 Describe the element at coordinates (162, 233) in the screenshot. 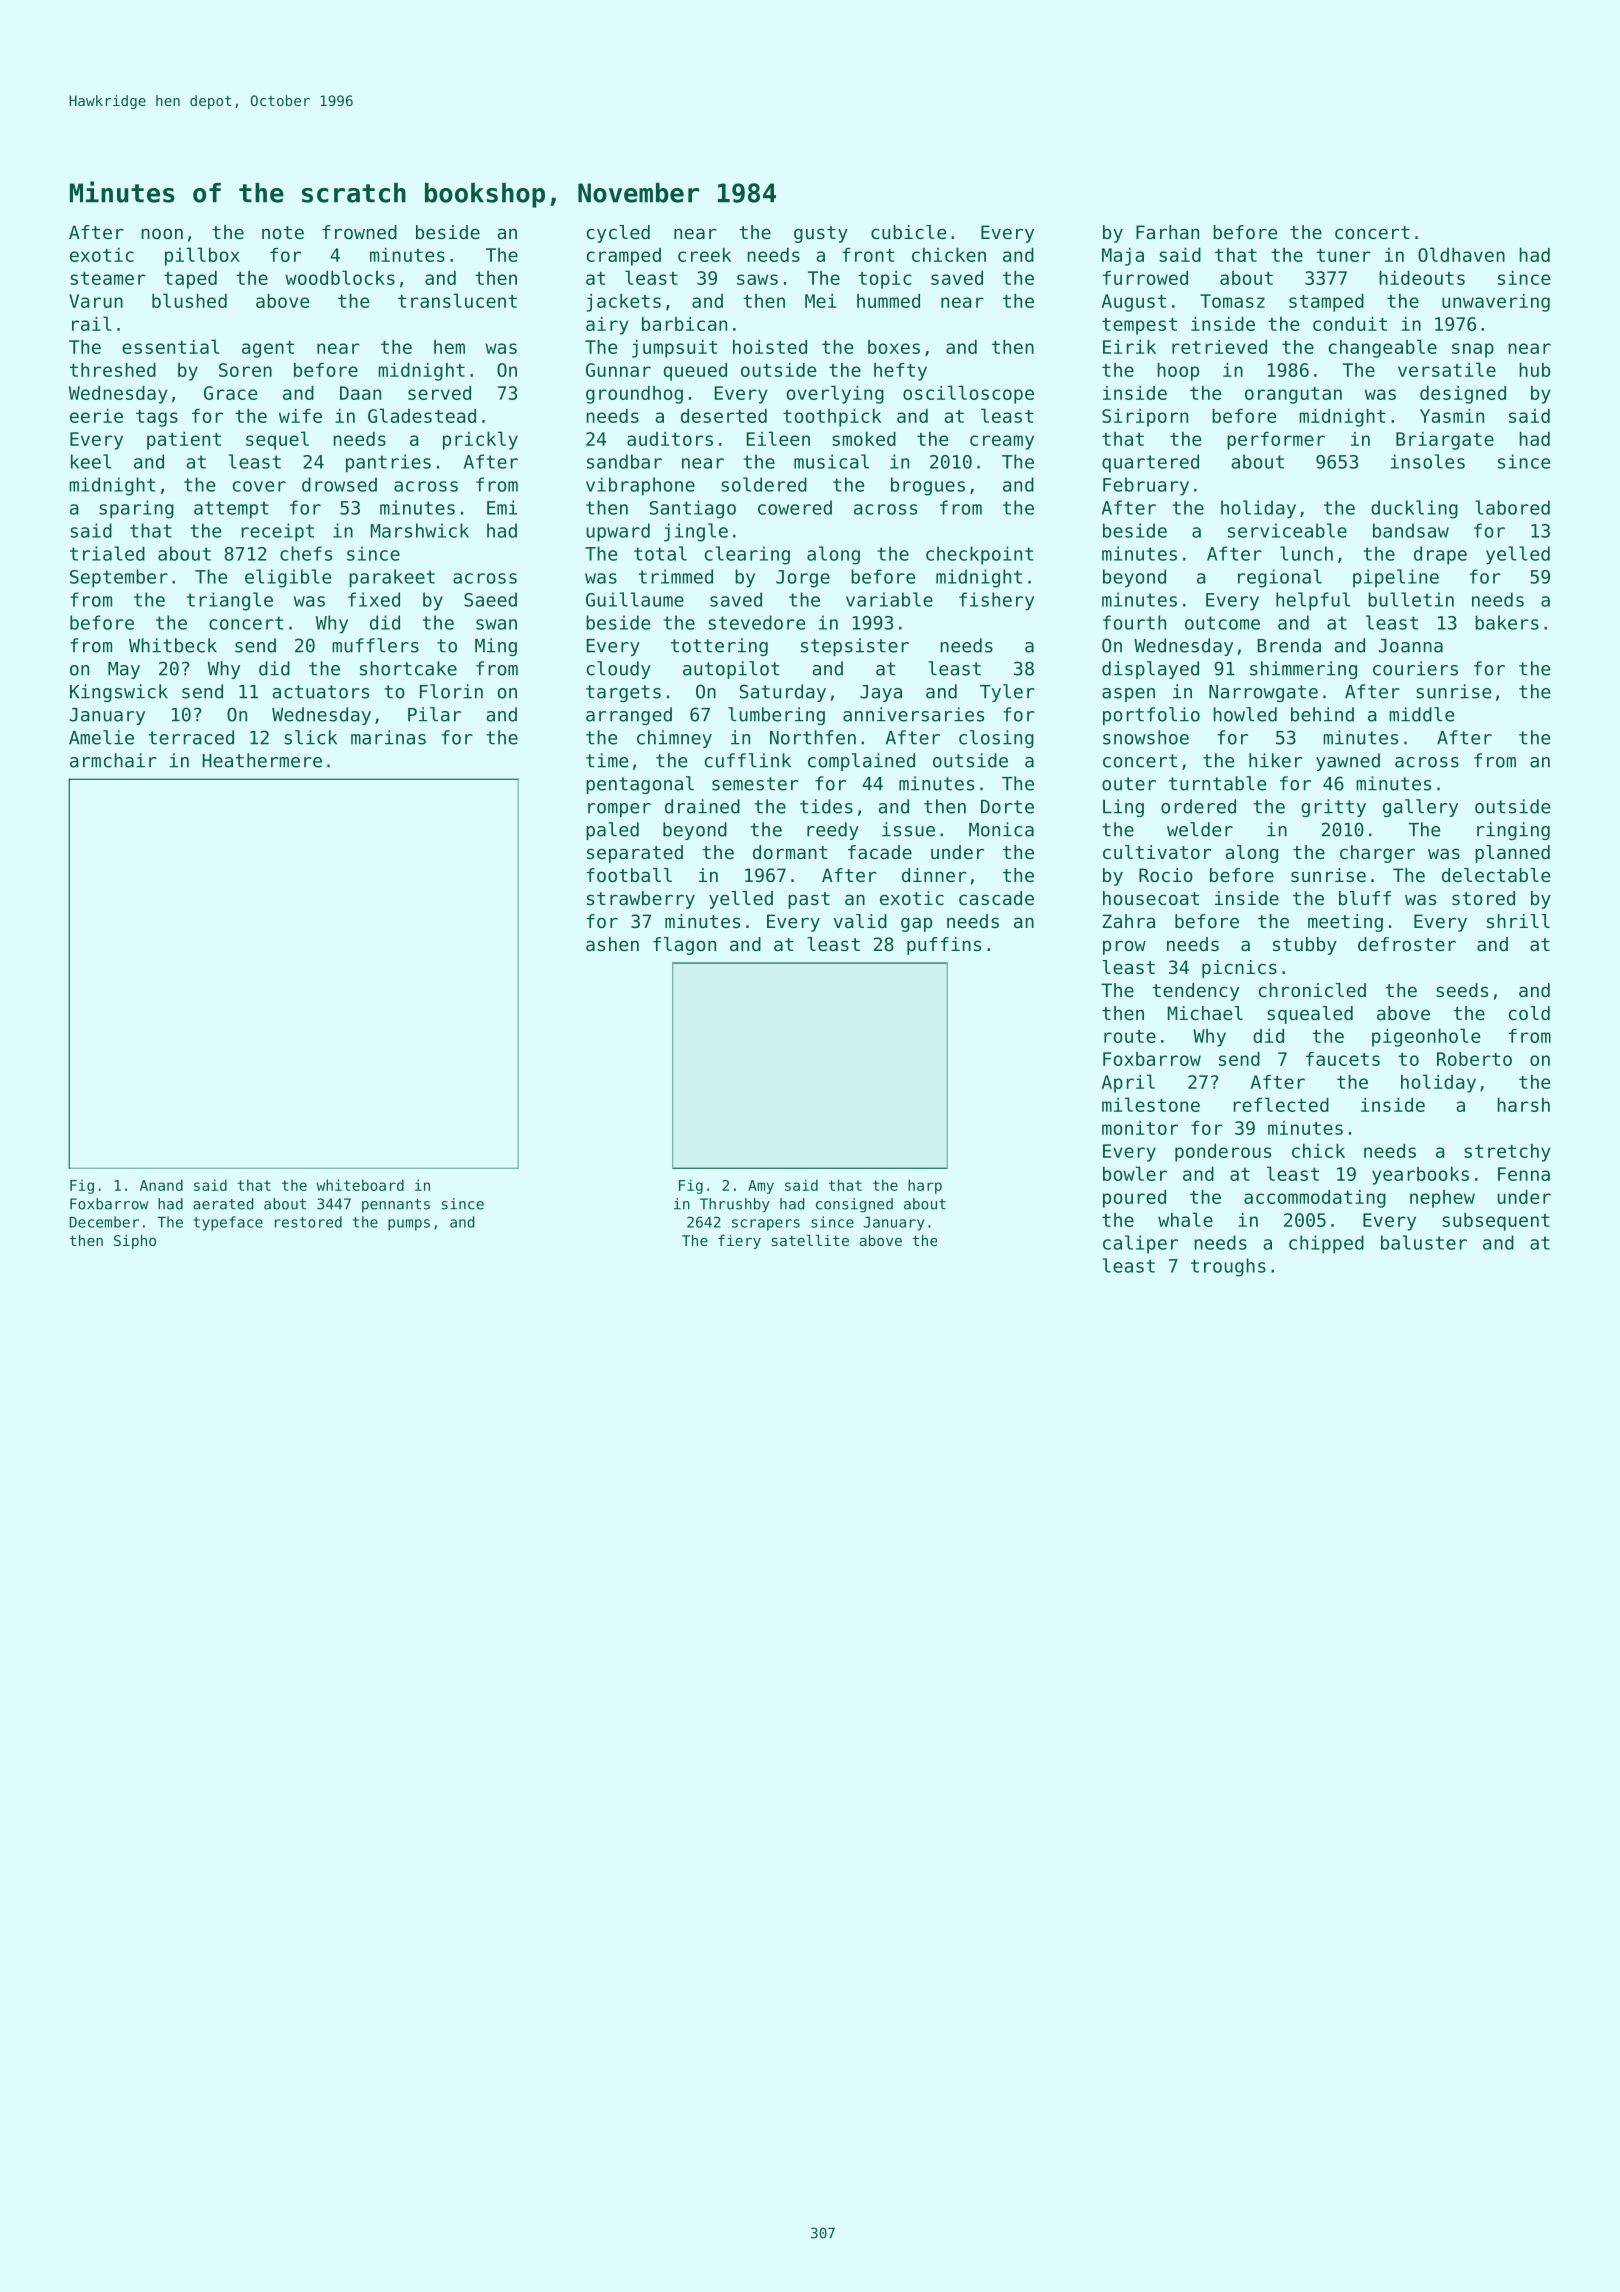

I see `noon` at that location.
